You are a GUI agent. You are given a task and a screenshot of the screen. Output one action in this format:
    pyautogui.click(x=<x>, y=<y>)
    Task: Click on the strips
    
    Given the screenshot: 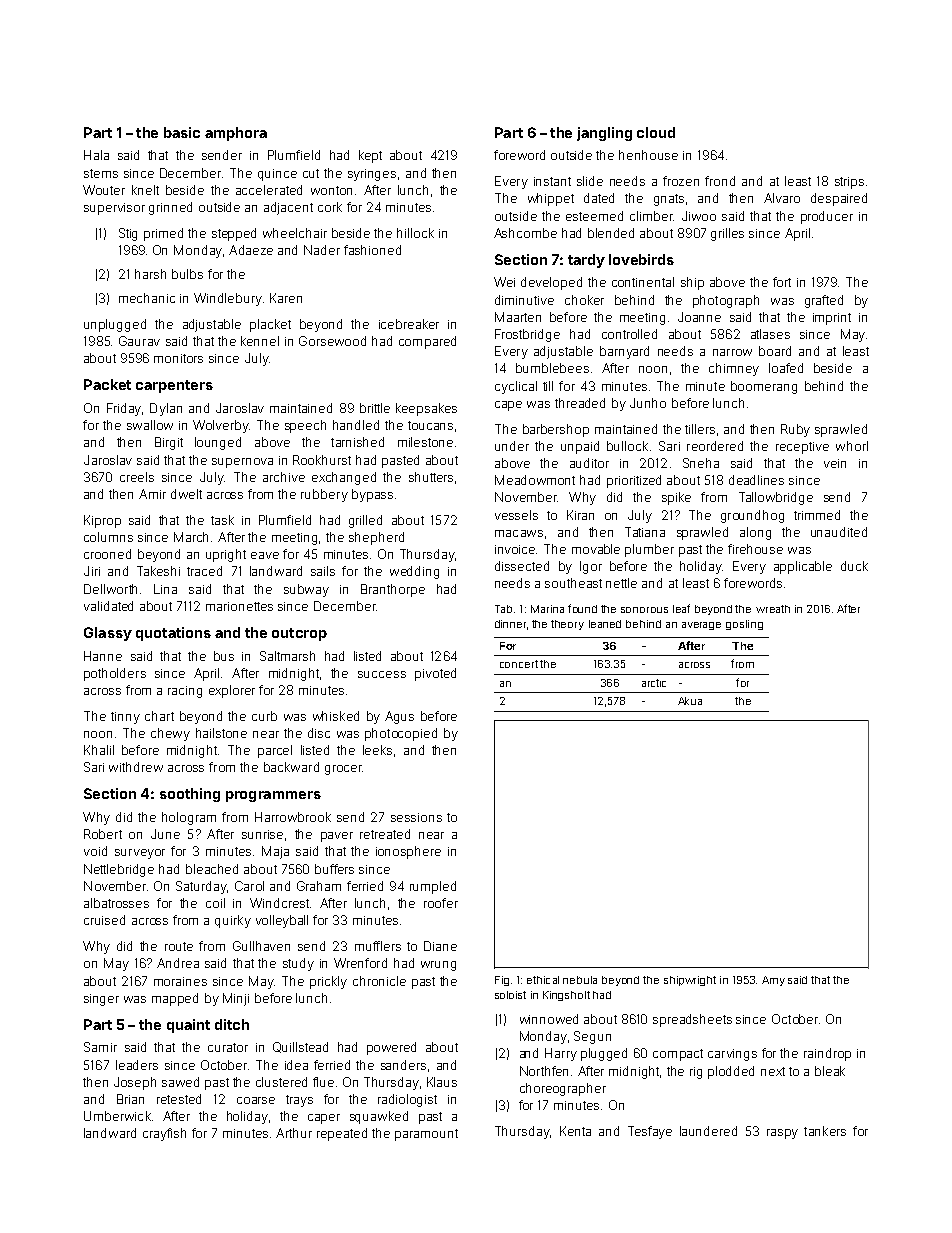 What is the action you would take?
    pyautogui.click(x=849, y=183)
